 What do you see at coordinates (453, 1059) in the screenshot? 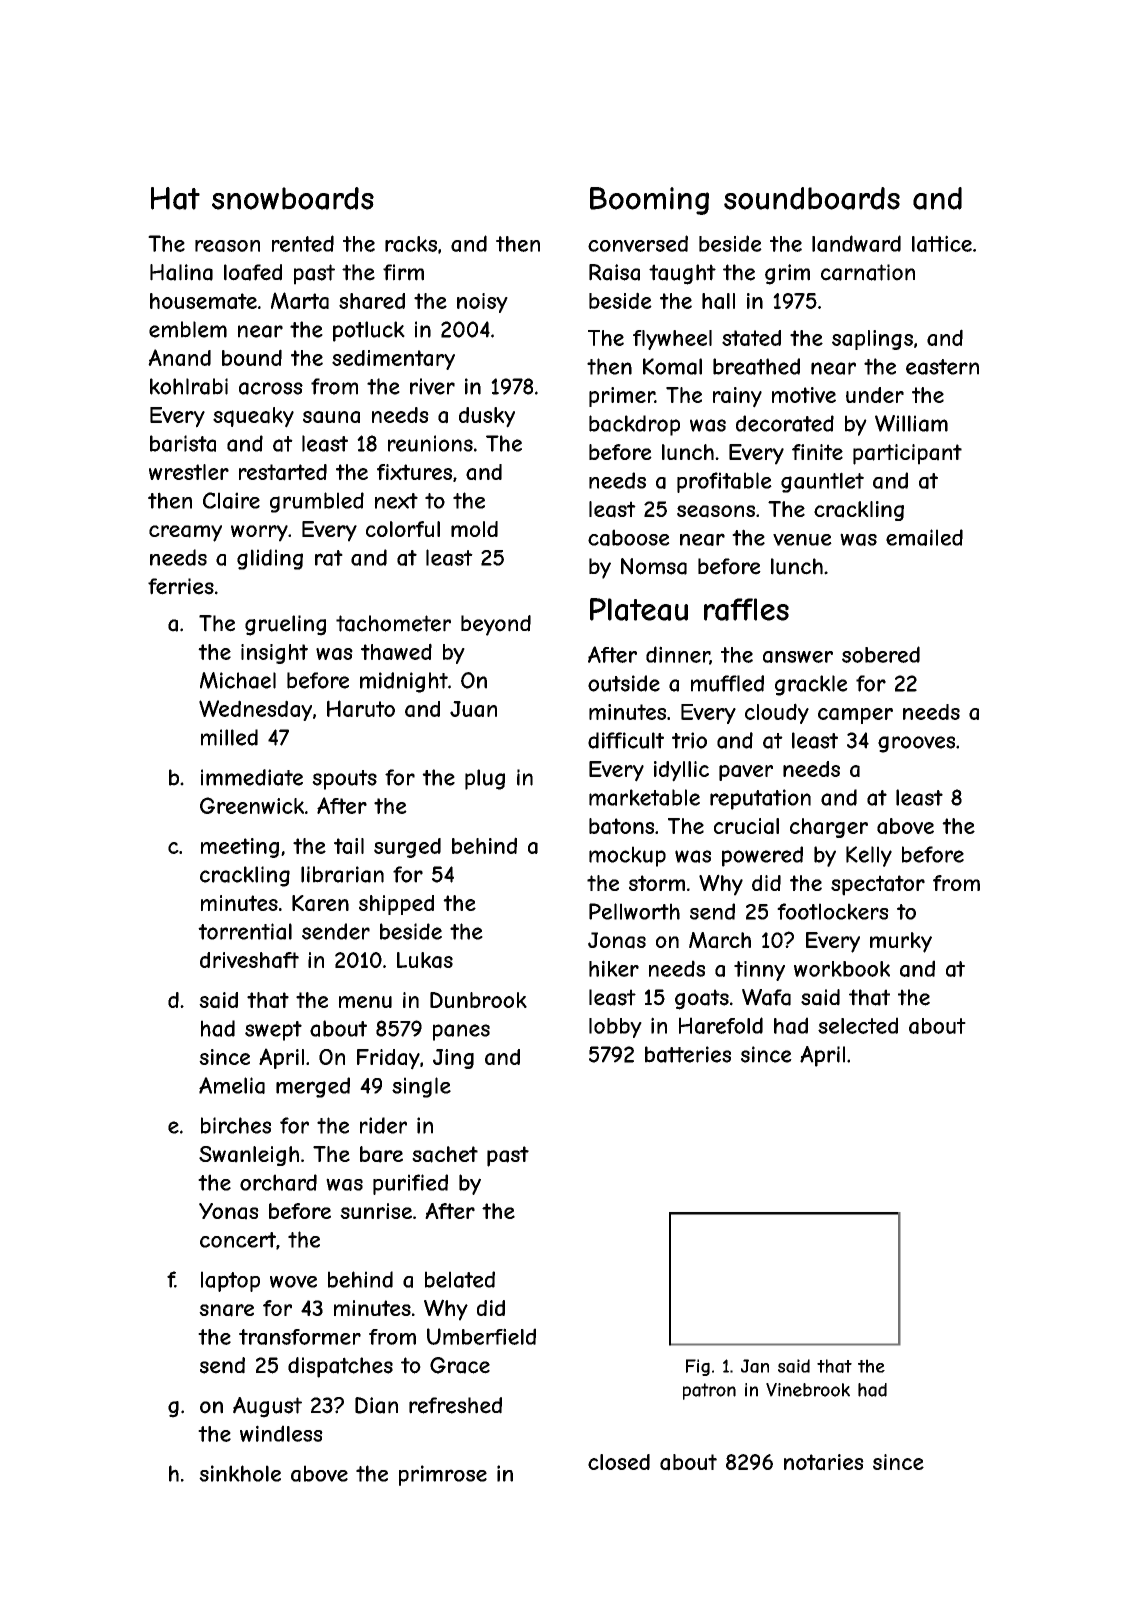
I see `Jing` at bounding box center [453, 1059].
